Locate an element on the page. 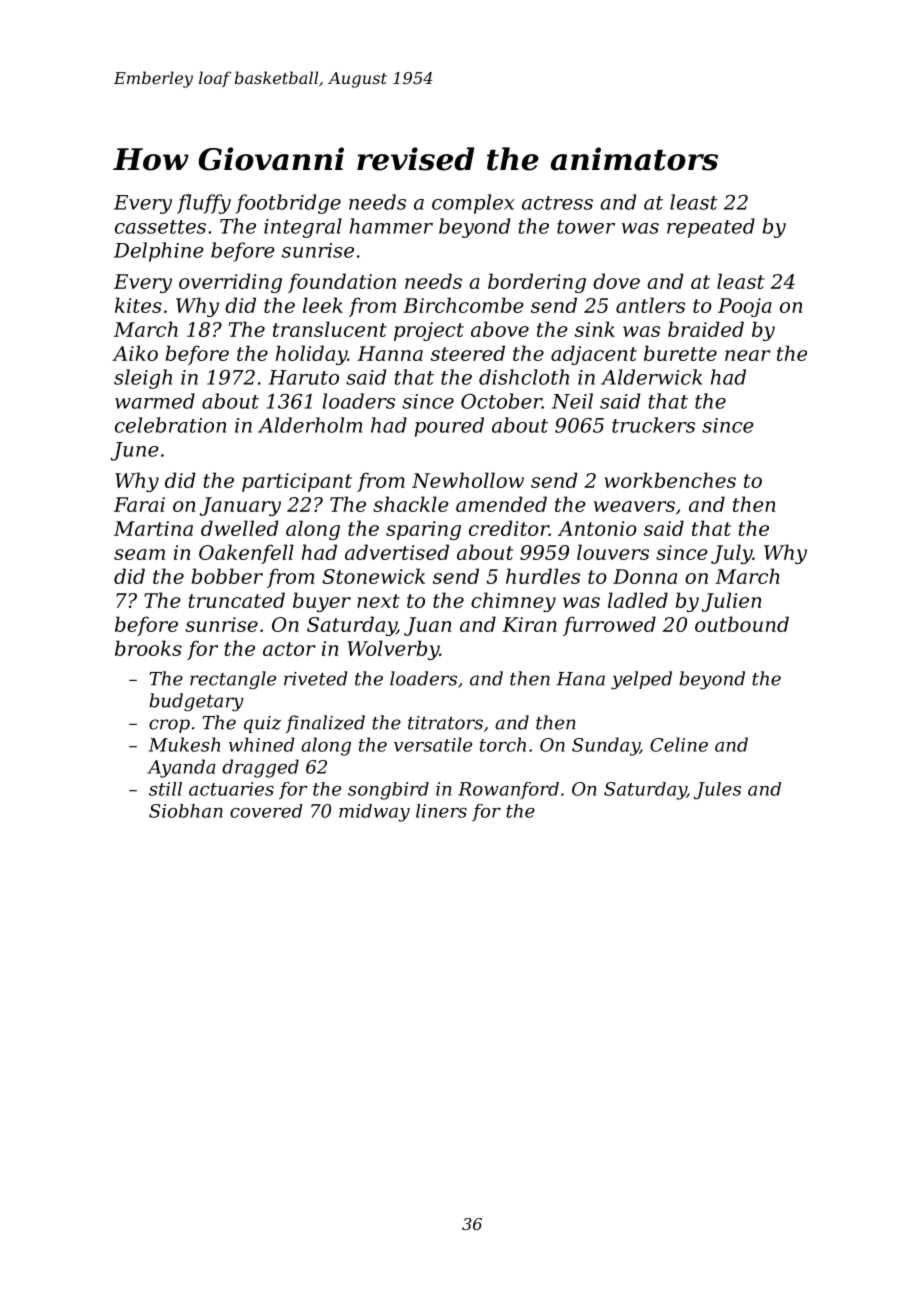 This document has height=1311, width=924. Oakenfell is located at coordinates (246, 554).
